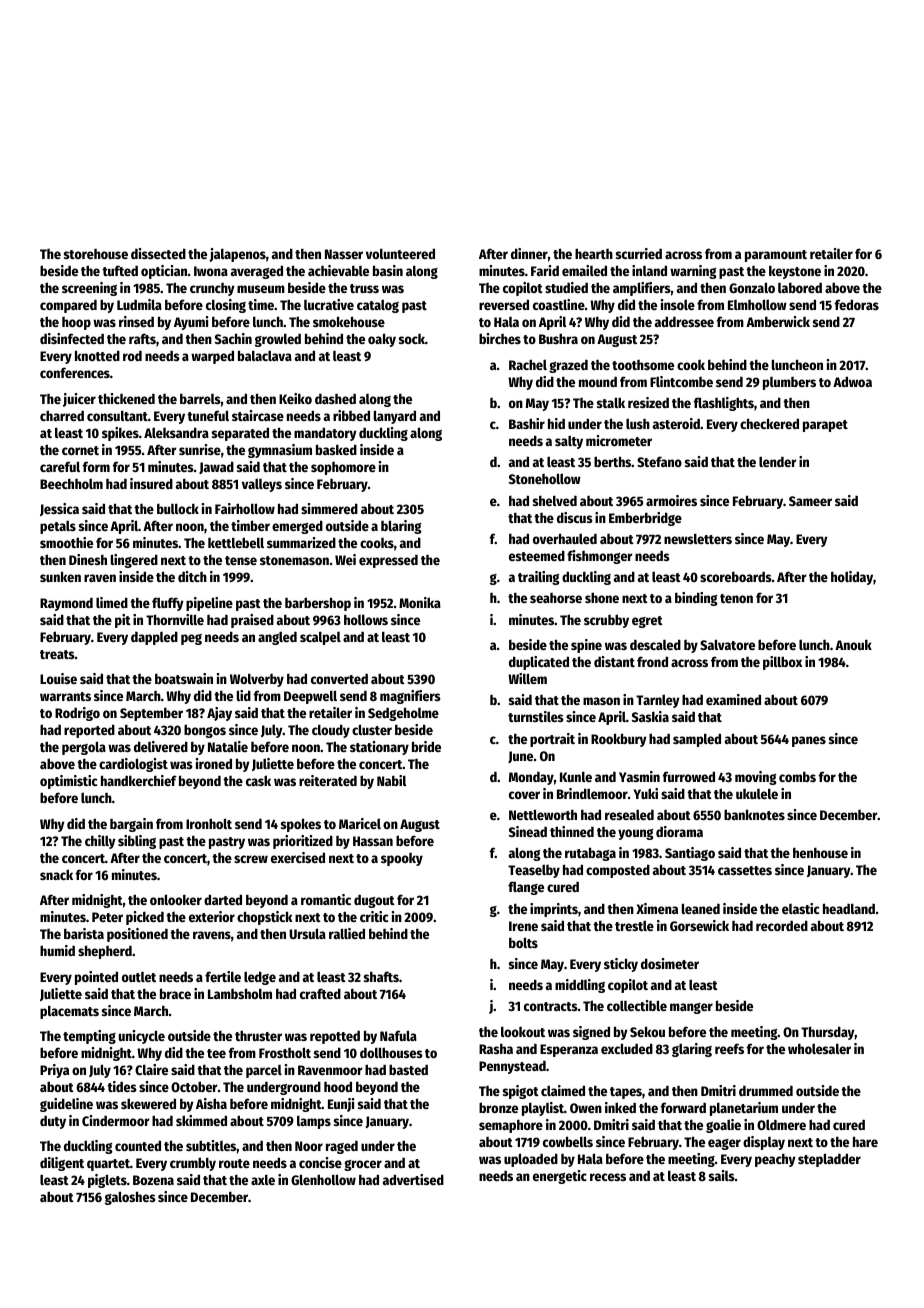 This document has width=924, height=1308. I want to click on staircase, so click(258, 415).
